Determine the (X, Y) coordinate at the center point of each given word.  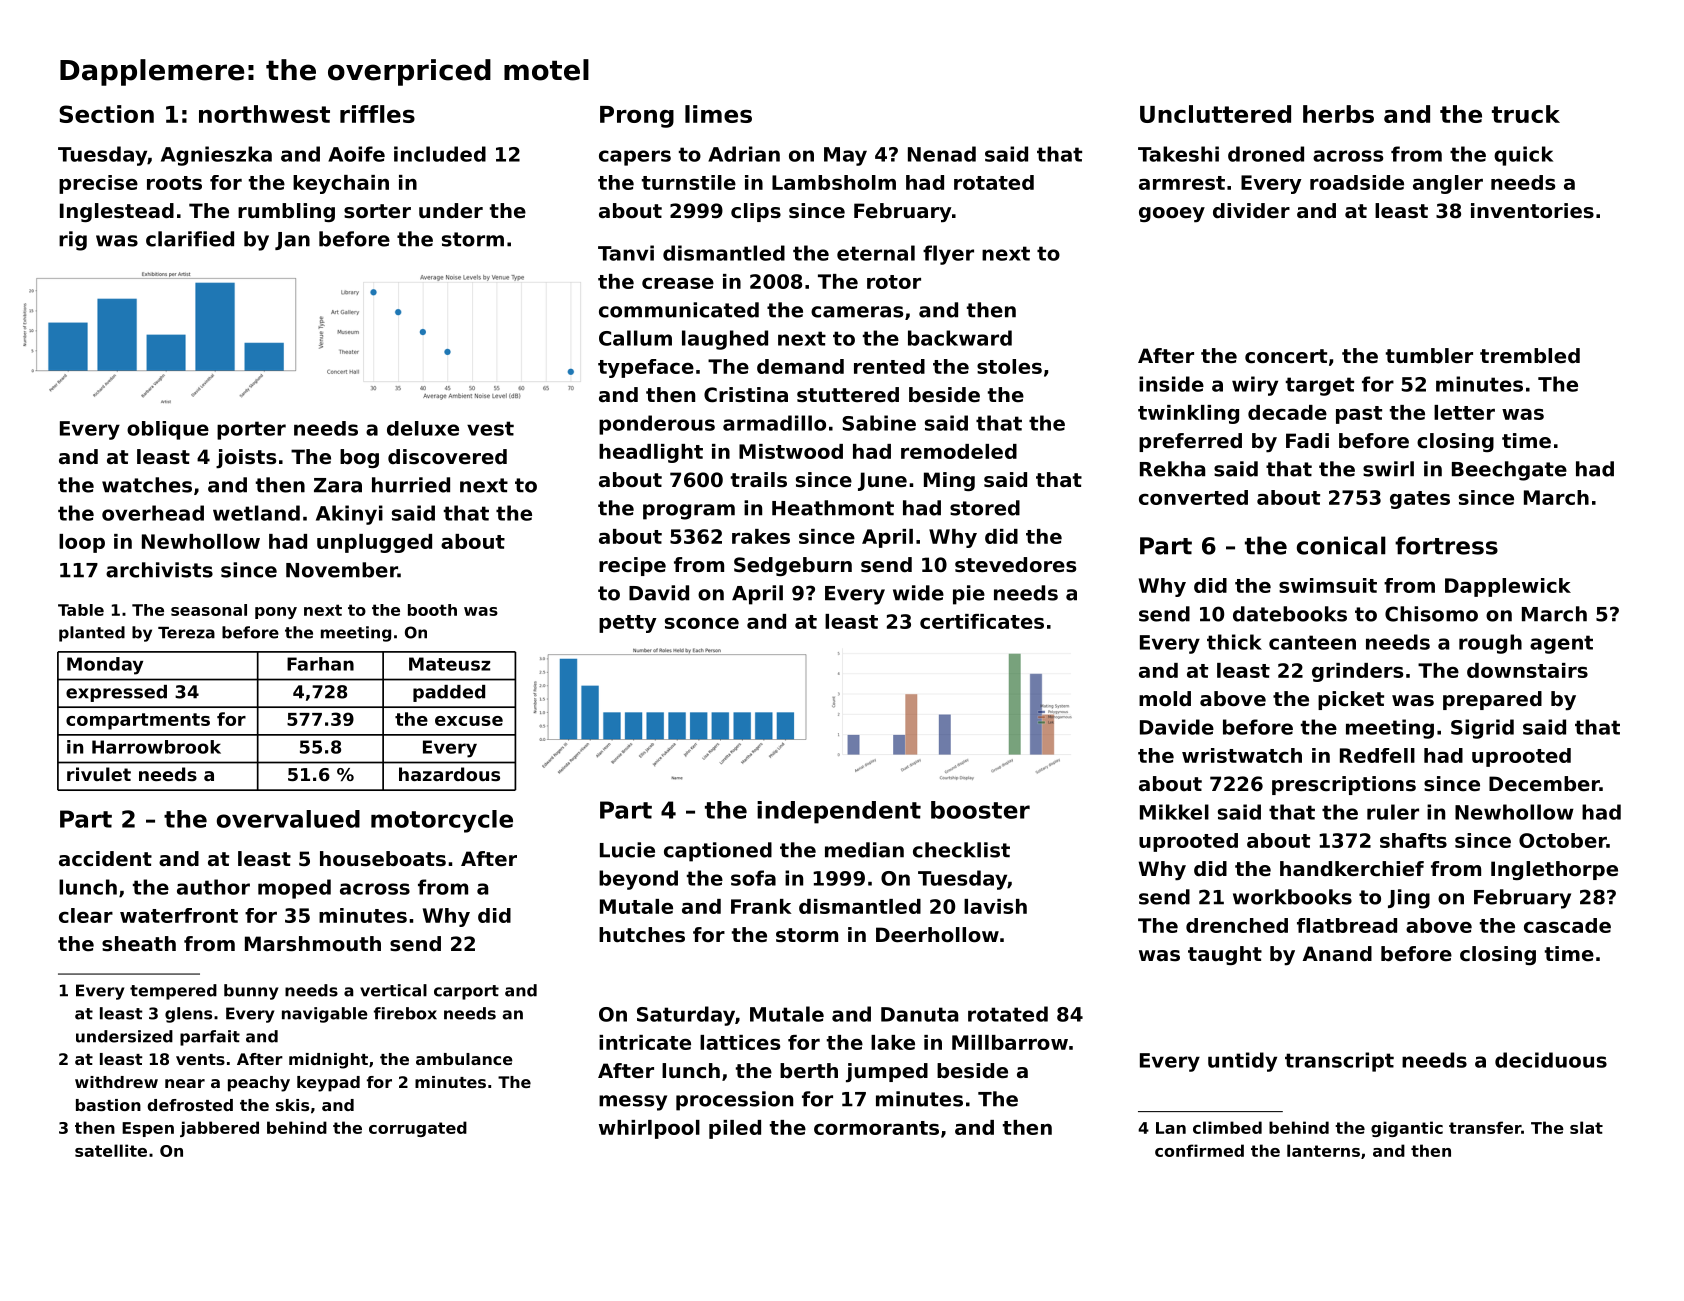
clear (86, 915)
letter (1464, 412)
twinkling (1188, 414)
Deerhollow (937, 935)
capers (635, 158)
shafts (1413, 840)
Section (106, 114)
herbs (1338, 114)
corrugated (418, 1129)
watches (147, 485)
